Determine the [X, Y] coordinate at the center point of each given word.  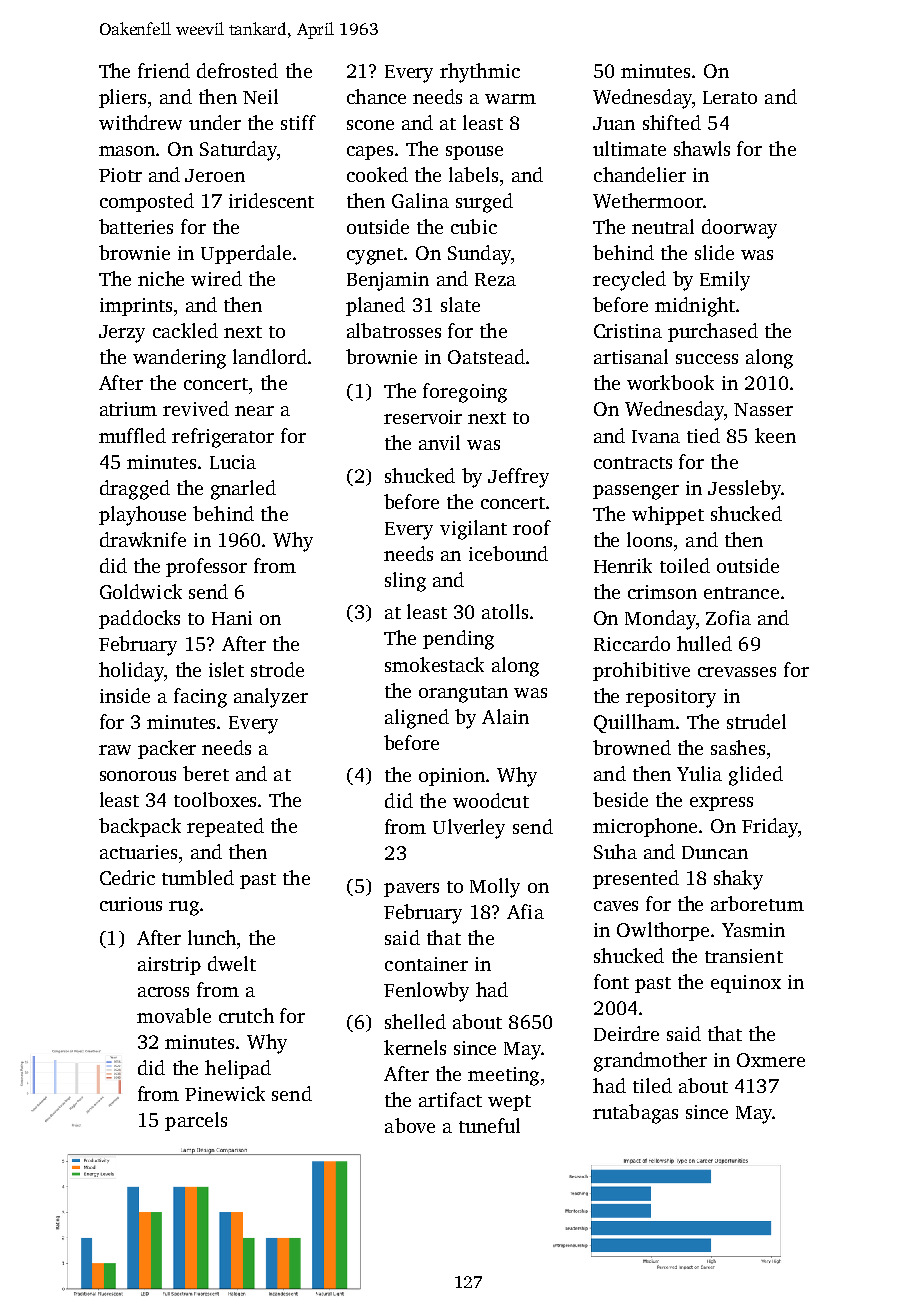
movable [174, 1015]
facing [200, 698]
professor [206, 567]
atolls [505, 611]
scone [370, 125]
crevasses [737, 672]
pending [458, 640]
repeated [225, 827]
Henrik [623, 565]
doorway [739, 229]
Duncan [715, 852]
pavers [411, 890]
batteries [136, 226]
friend [164, 70]
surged [484, 203]
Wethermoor [648, 200]
